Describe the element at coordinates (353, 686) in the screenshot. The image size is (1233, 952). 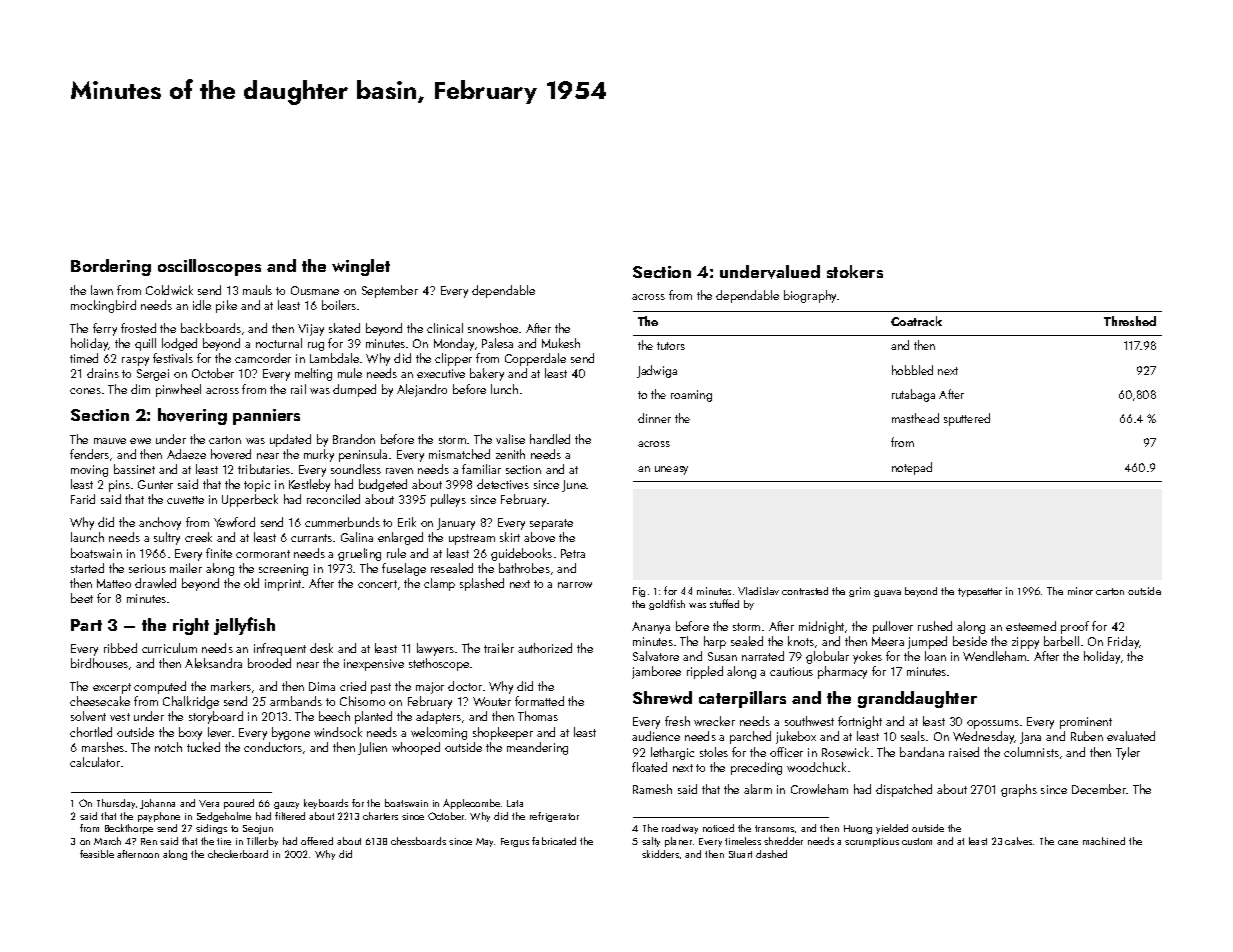
I see `cried` at that location.
